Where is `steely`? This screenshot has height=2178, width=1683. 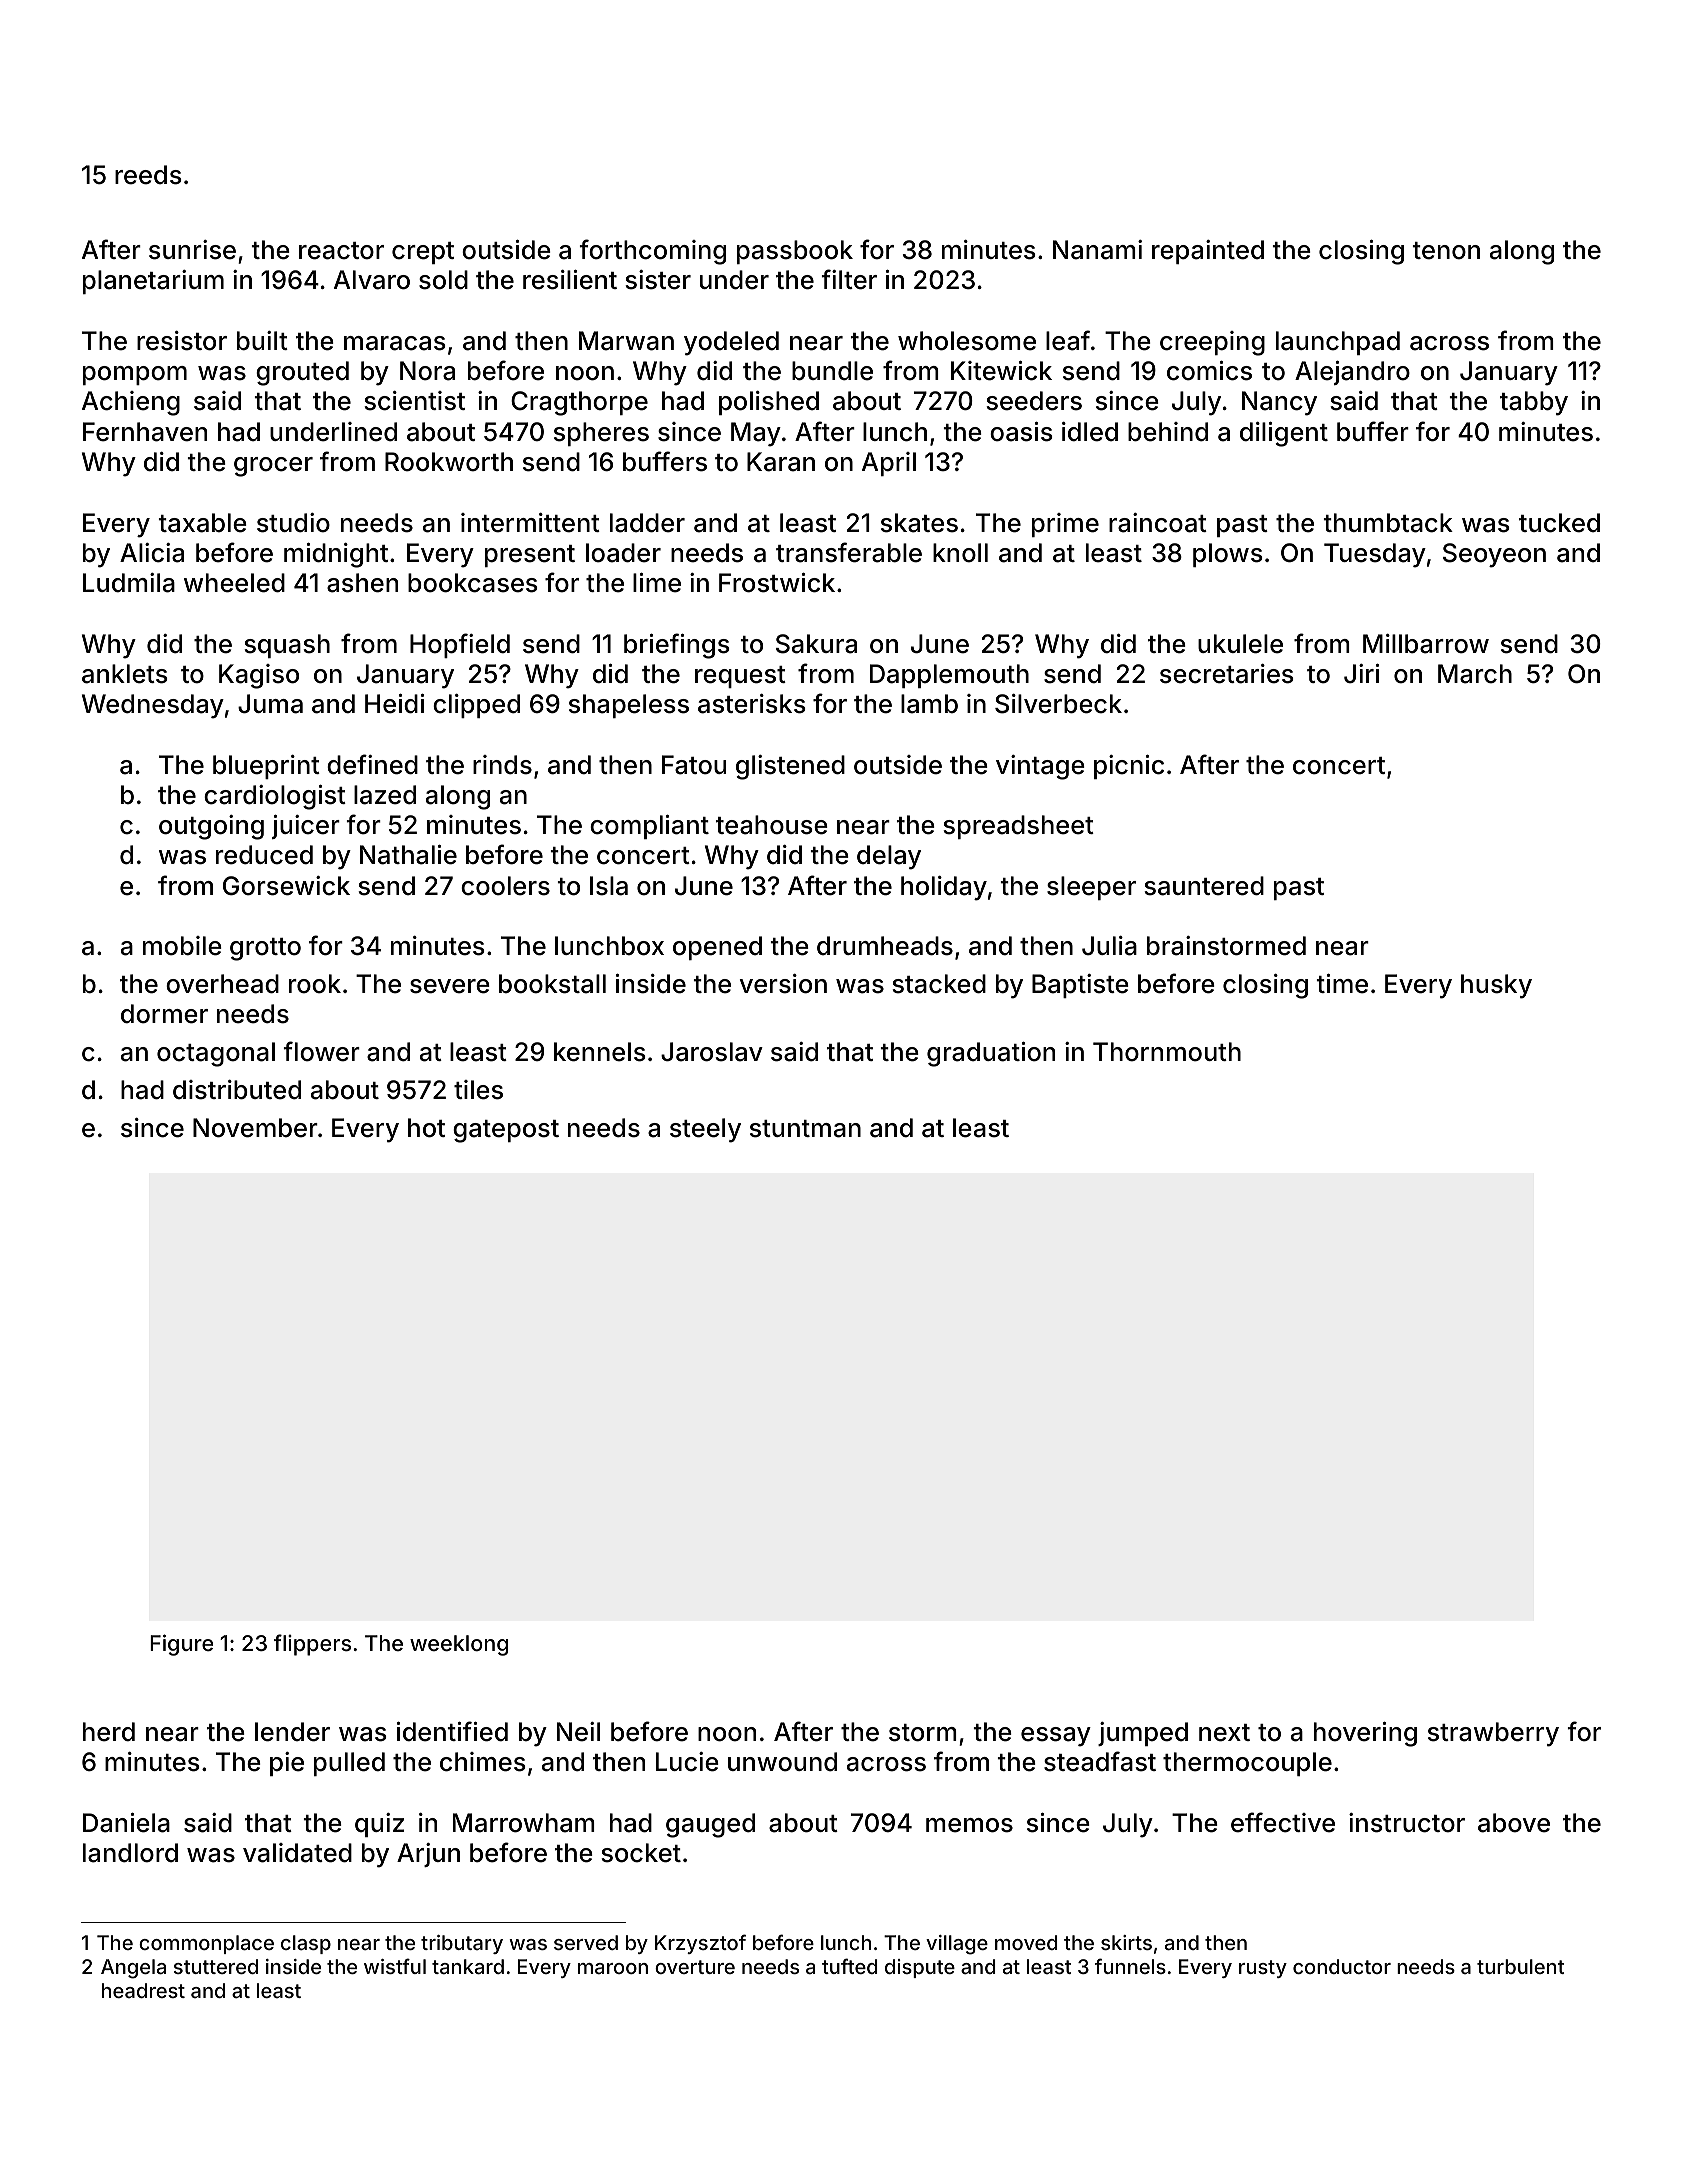
steely is located at coordinates (705, 1130).
